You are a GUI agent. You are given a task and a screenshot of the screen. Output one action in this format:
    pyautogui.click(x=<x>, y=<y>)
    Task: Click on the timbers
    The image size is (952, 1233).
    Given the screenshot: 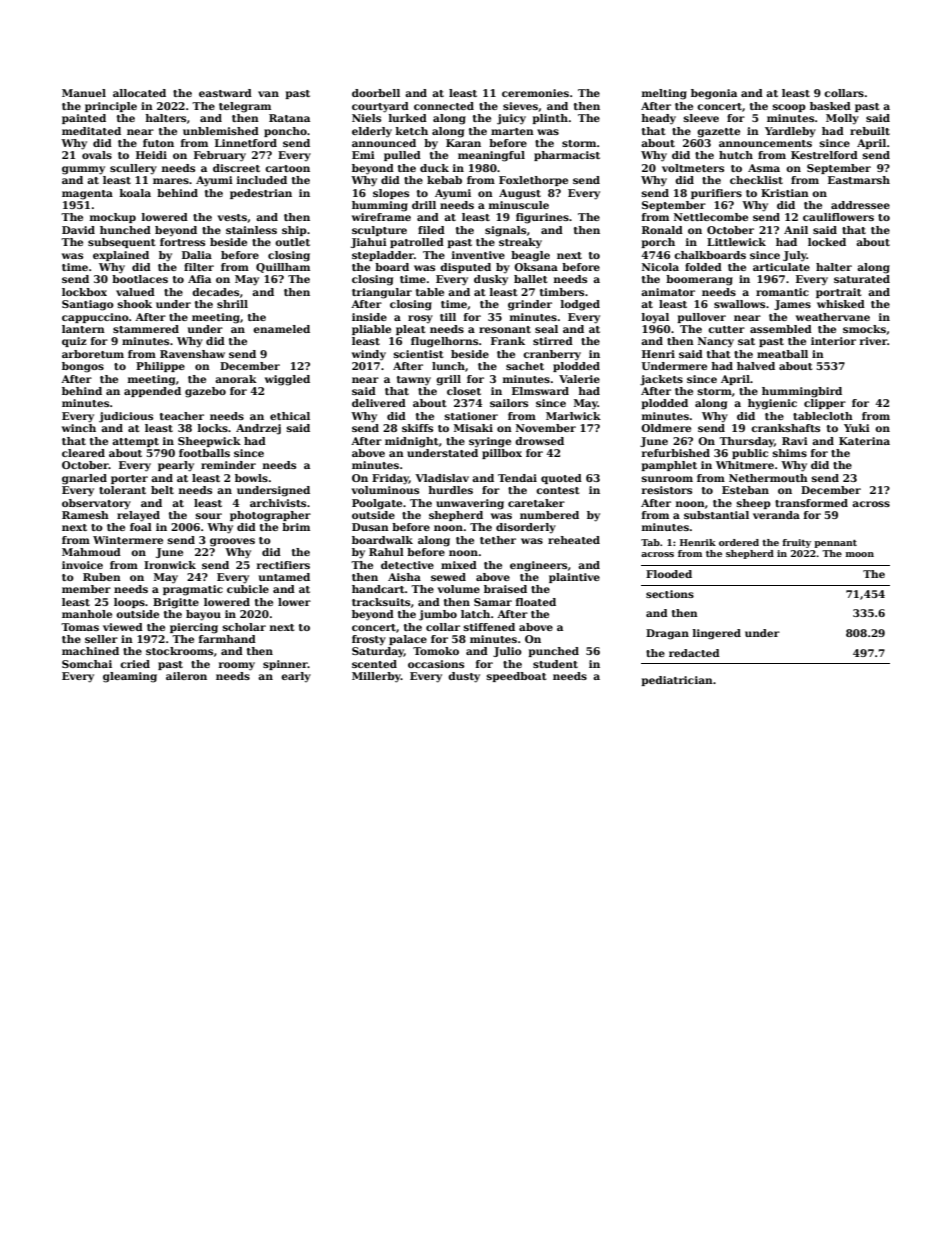 What is the action you would take?
    pyautogui.click(x=562, y=292)
